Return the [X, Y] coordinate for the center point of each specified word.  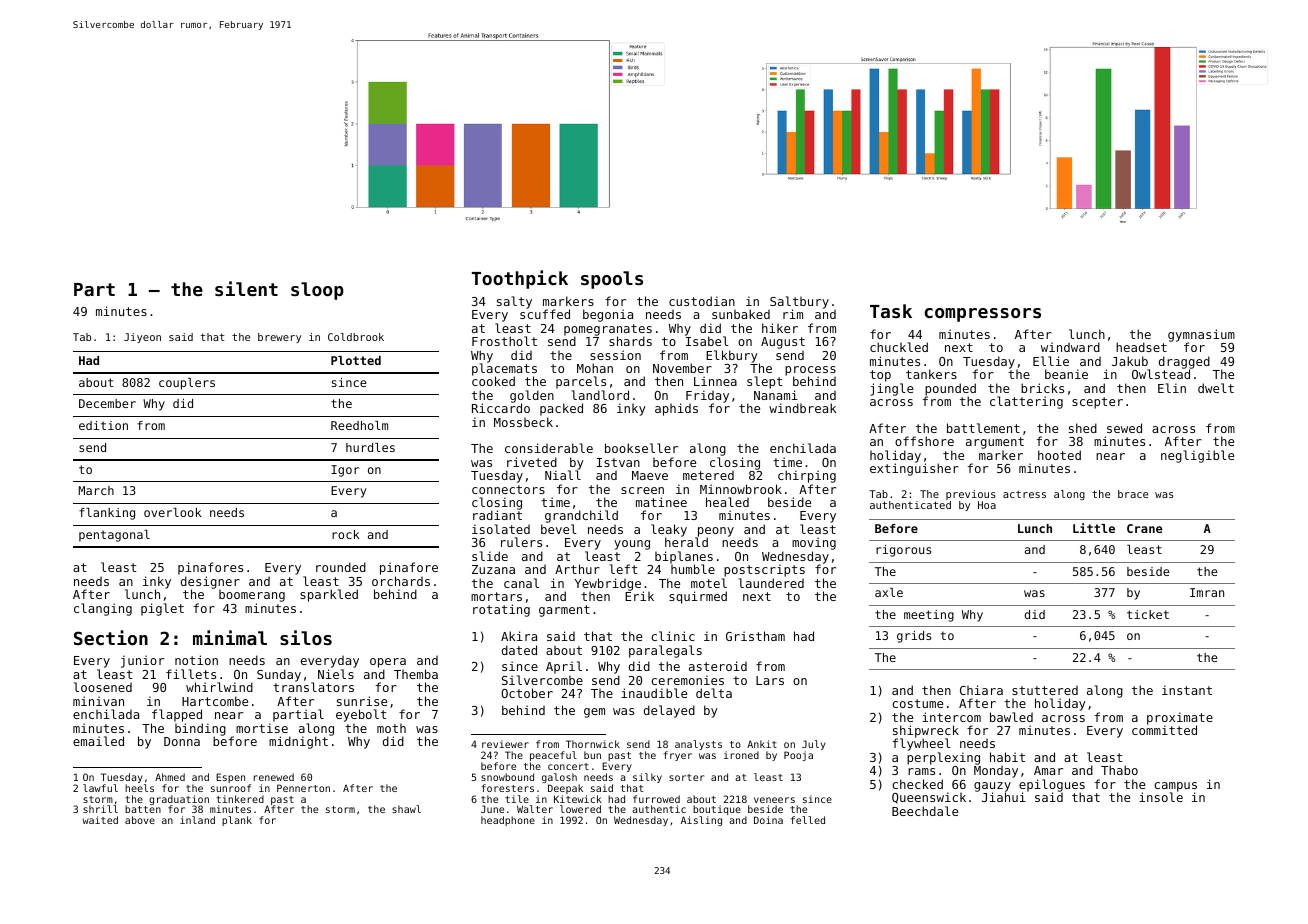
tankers [931, 374]
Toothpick [520, 279]
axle [889, 592]
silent [246, 288]
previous [971, 495]
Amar [1048, 770]
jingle [891, 389]
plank [237, 821]
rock [345, 534]
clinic [673, 636]
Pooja [798, 756]
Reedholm [359, 425]
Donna [182, 741]
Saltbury [799, 303]
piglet [162, 609]
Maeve [650, 475]
